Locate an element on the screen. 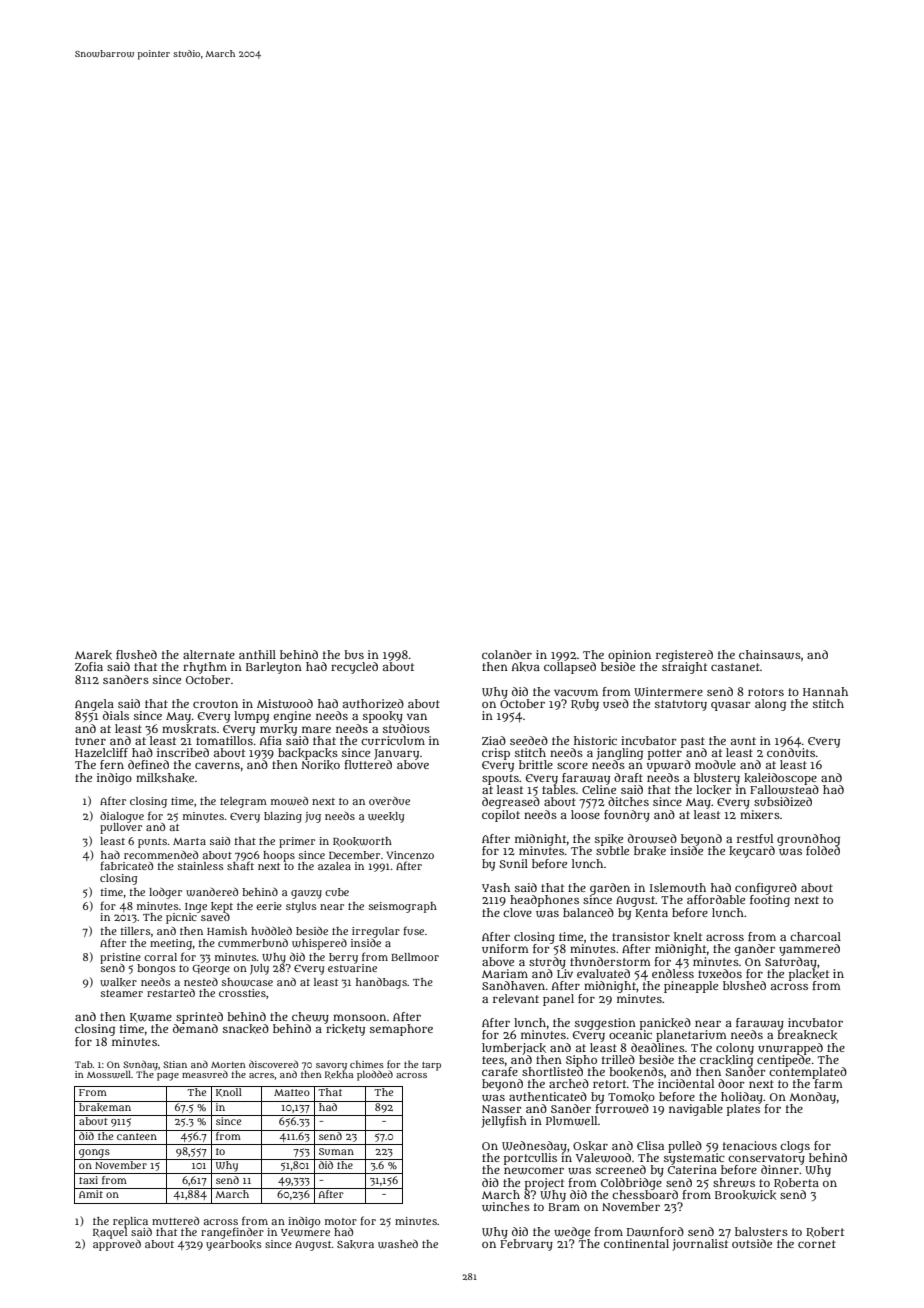 The width and height of the screenshot is (924, 1308). fabricated is located at coordinates (126, 865).
